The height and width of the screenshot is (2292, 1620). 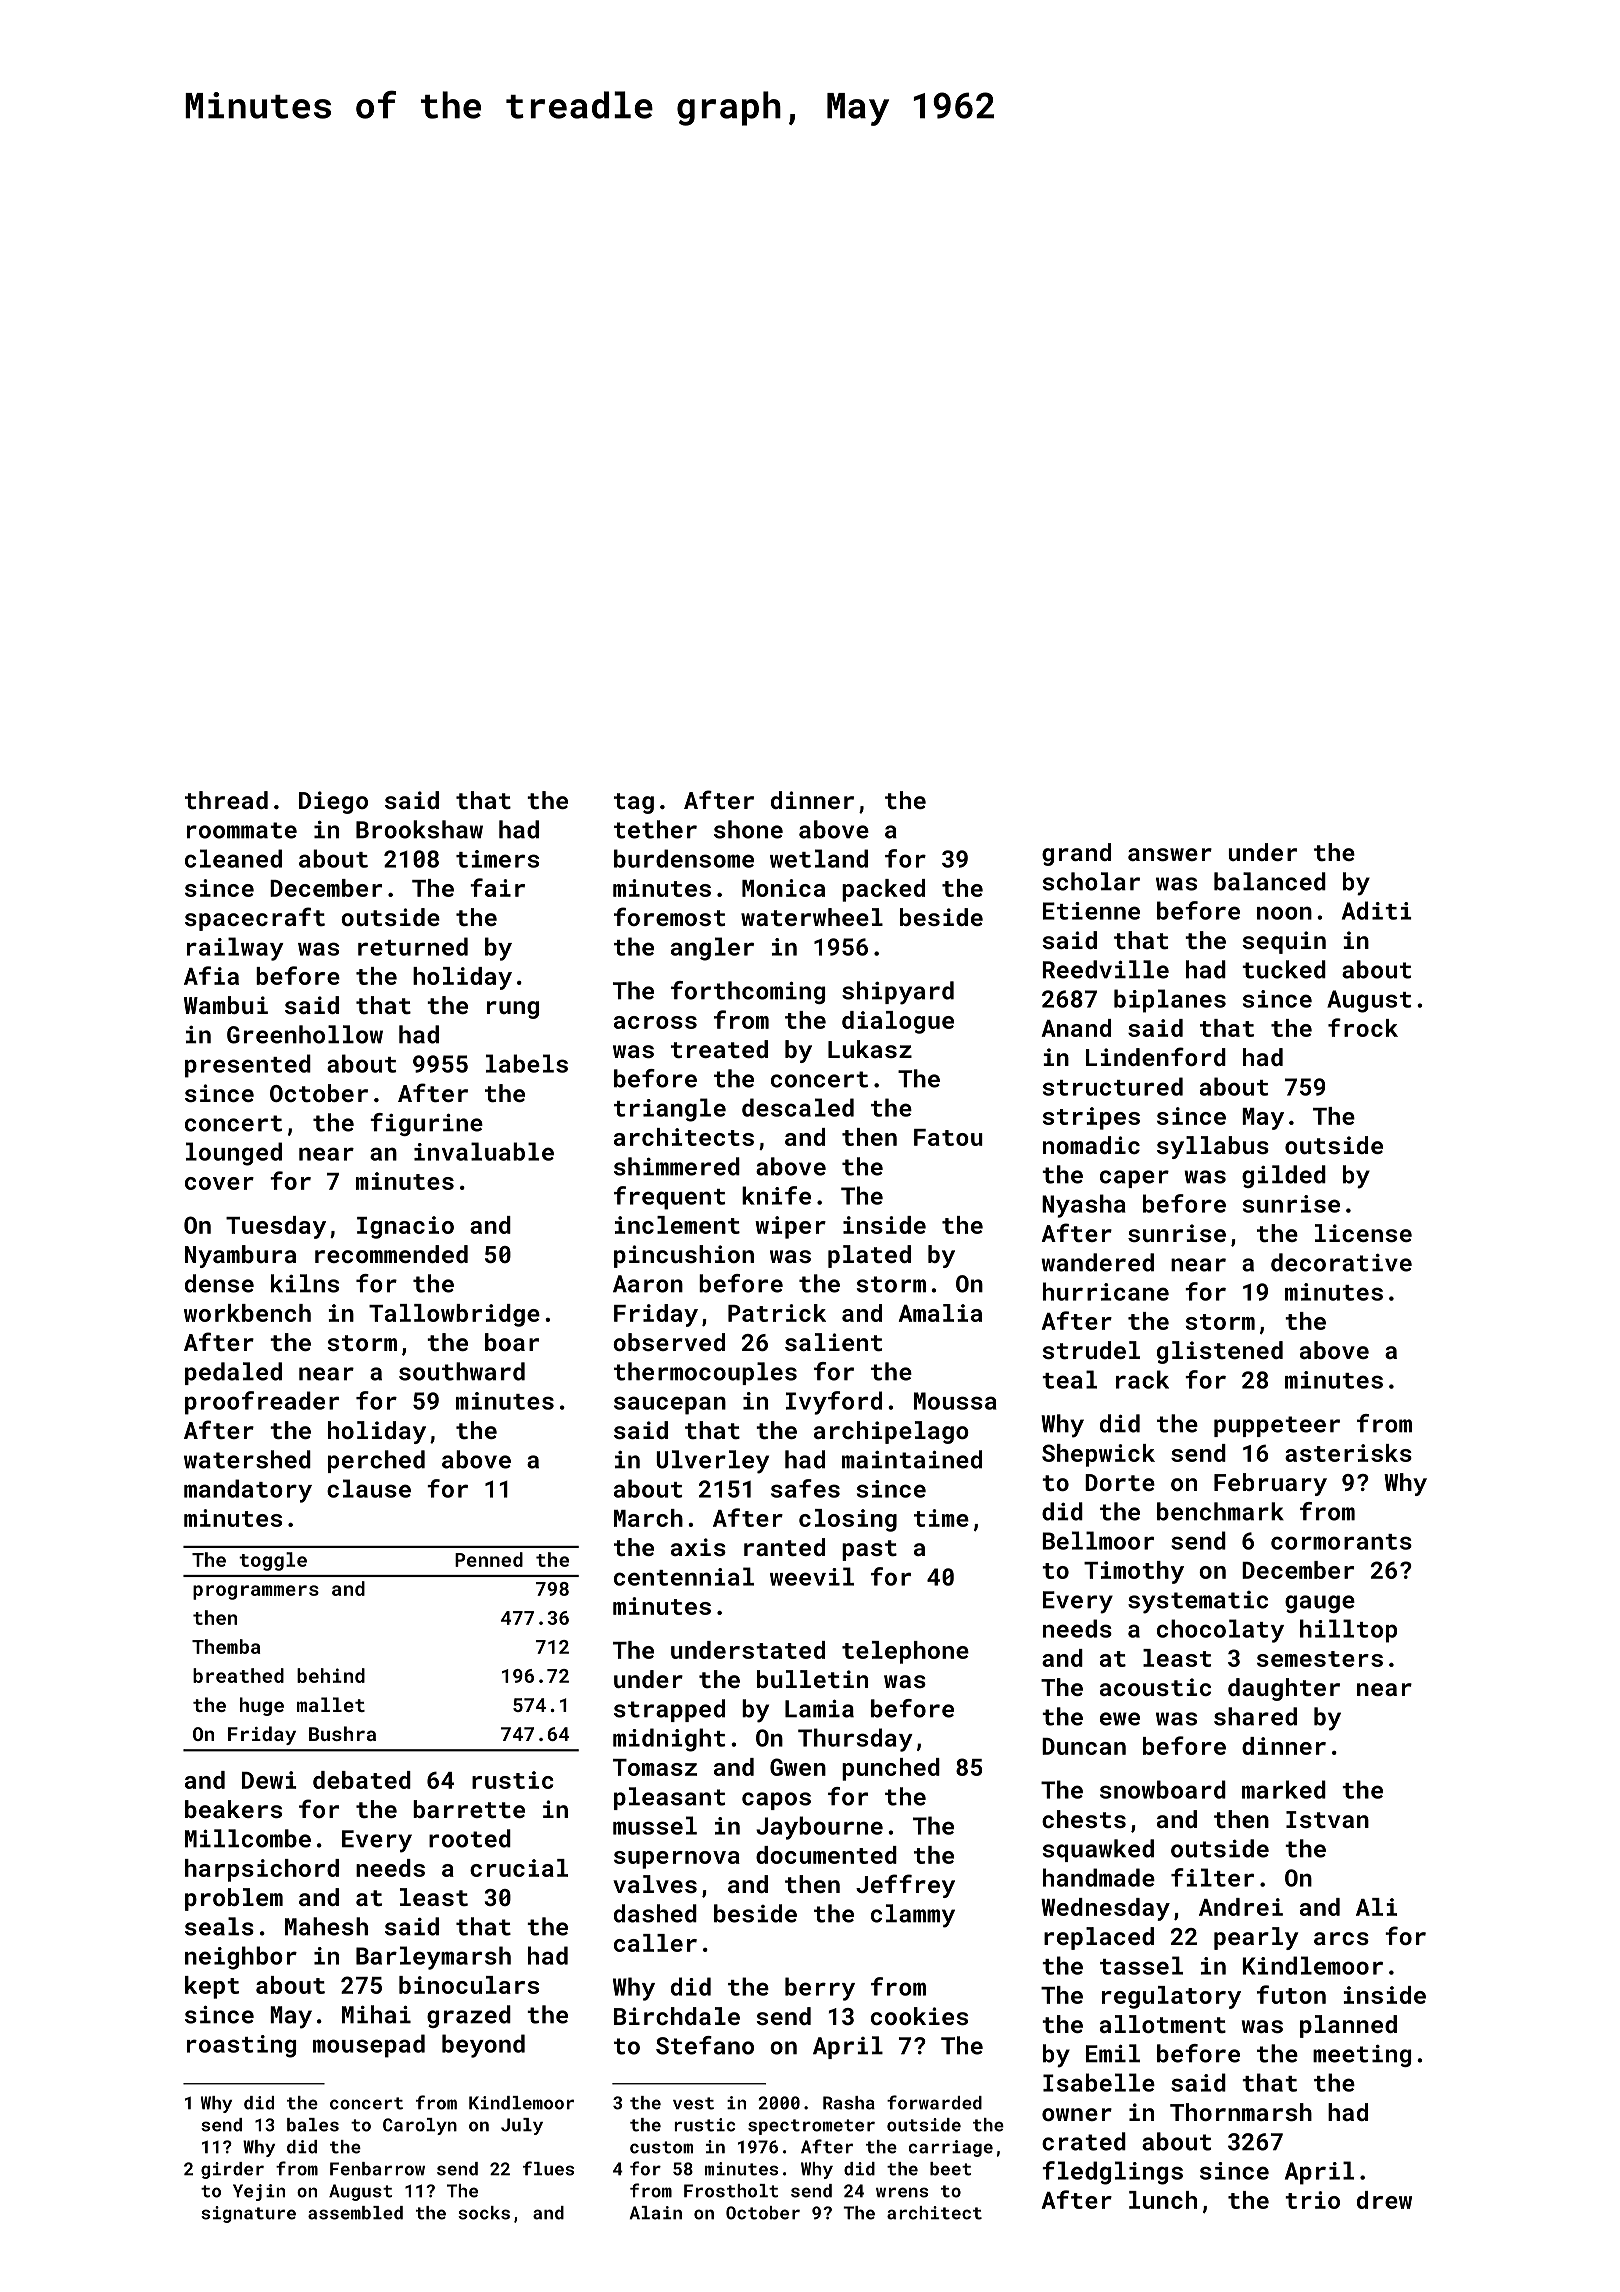 I want to click on Shepwick, so click(x=1098, y=1455).
